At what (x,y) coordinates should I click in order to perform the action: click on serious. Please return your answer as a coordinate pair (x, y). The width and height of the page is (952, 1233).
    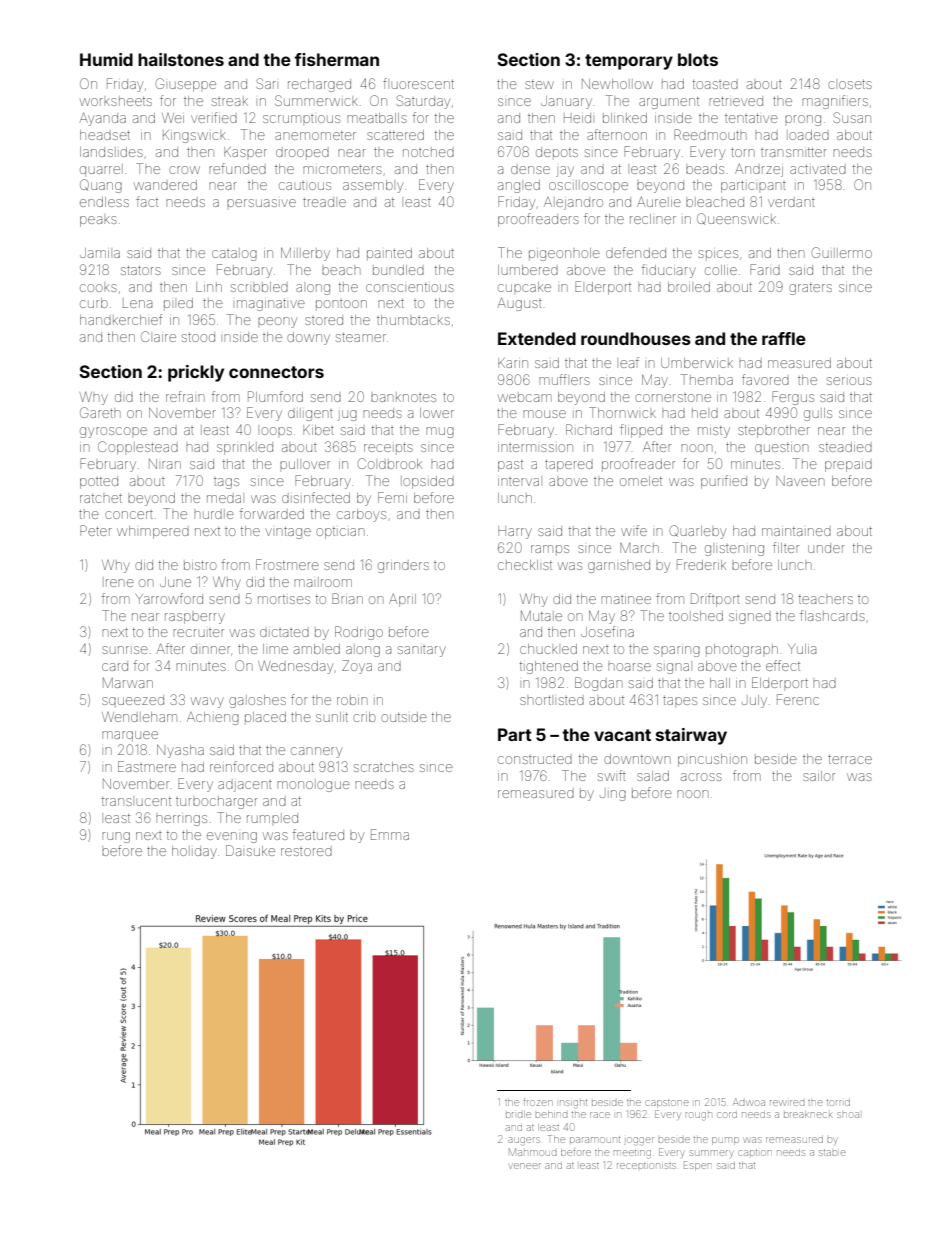
    Looking at the image, I should click on (849, 381).
